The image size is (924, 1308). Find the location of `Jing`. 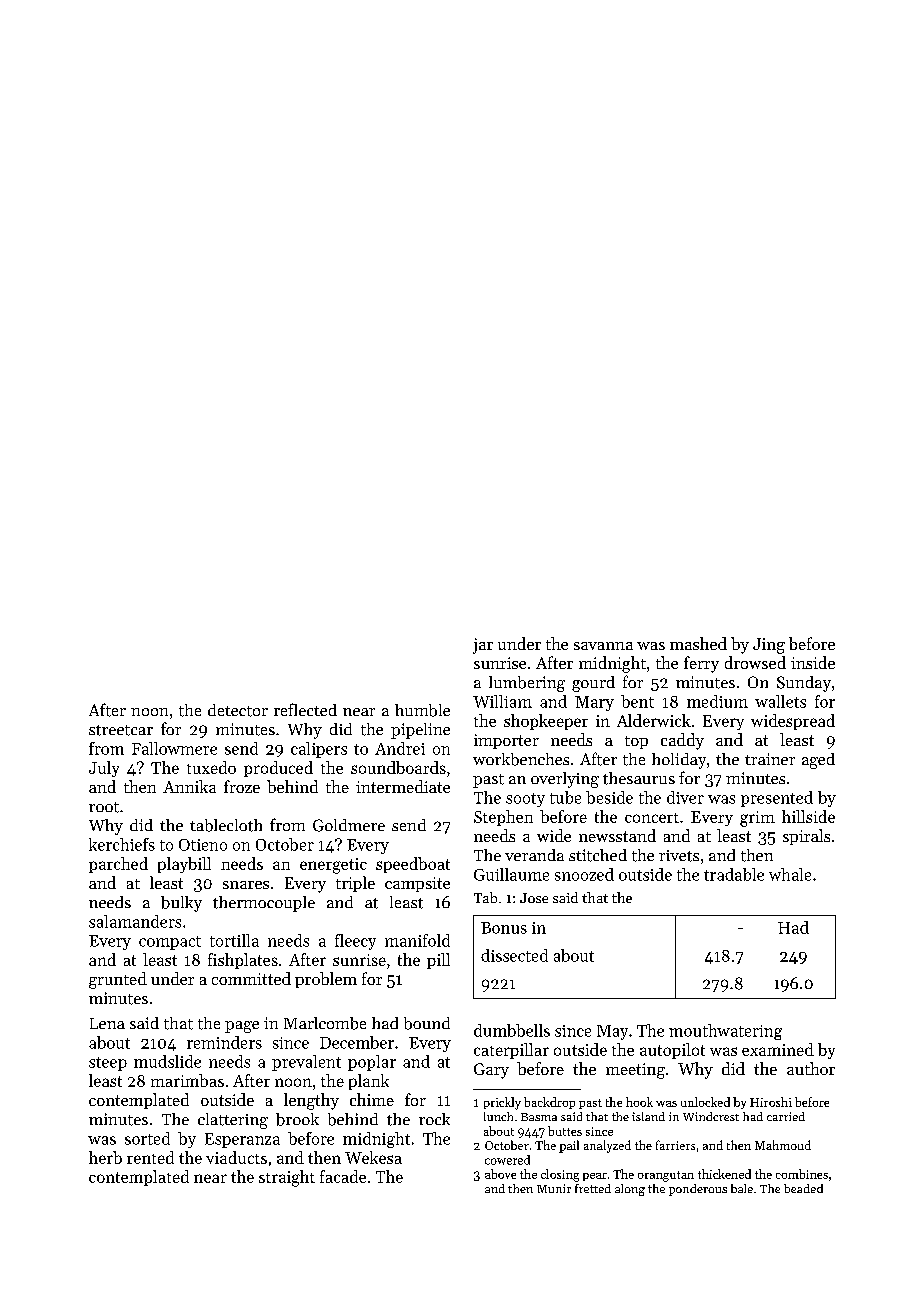

Jing is located at coordinates (769, 646).
